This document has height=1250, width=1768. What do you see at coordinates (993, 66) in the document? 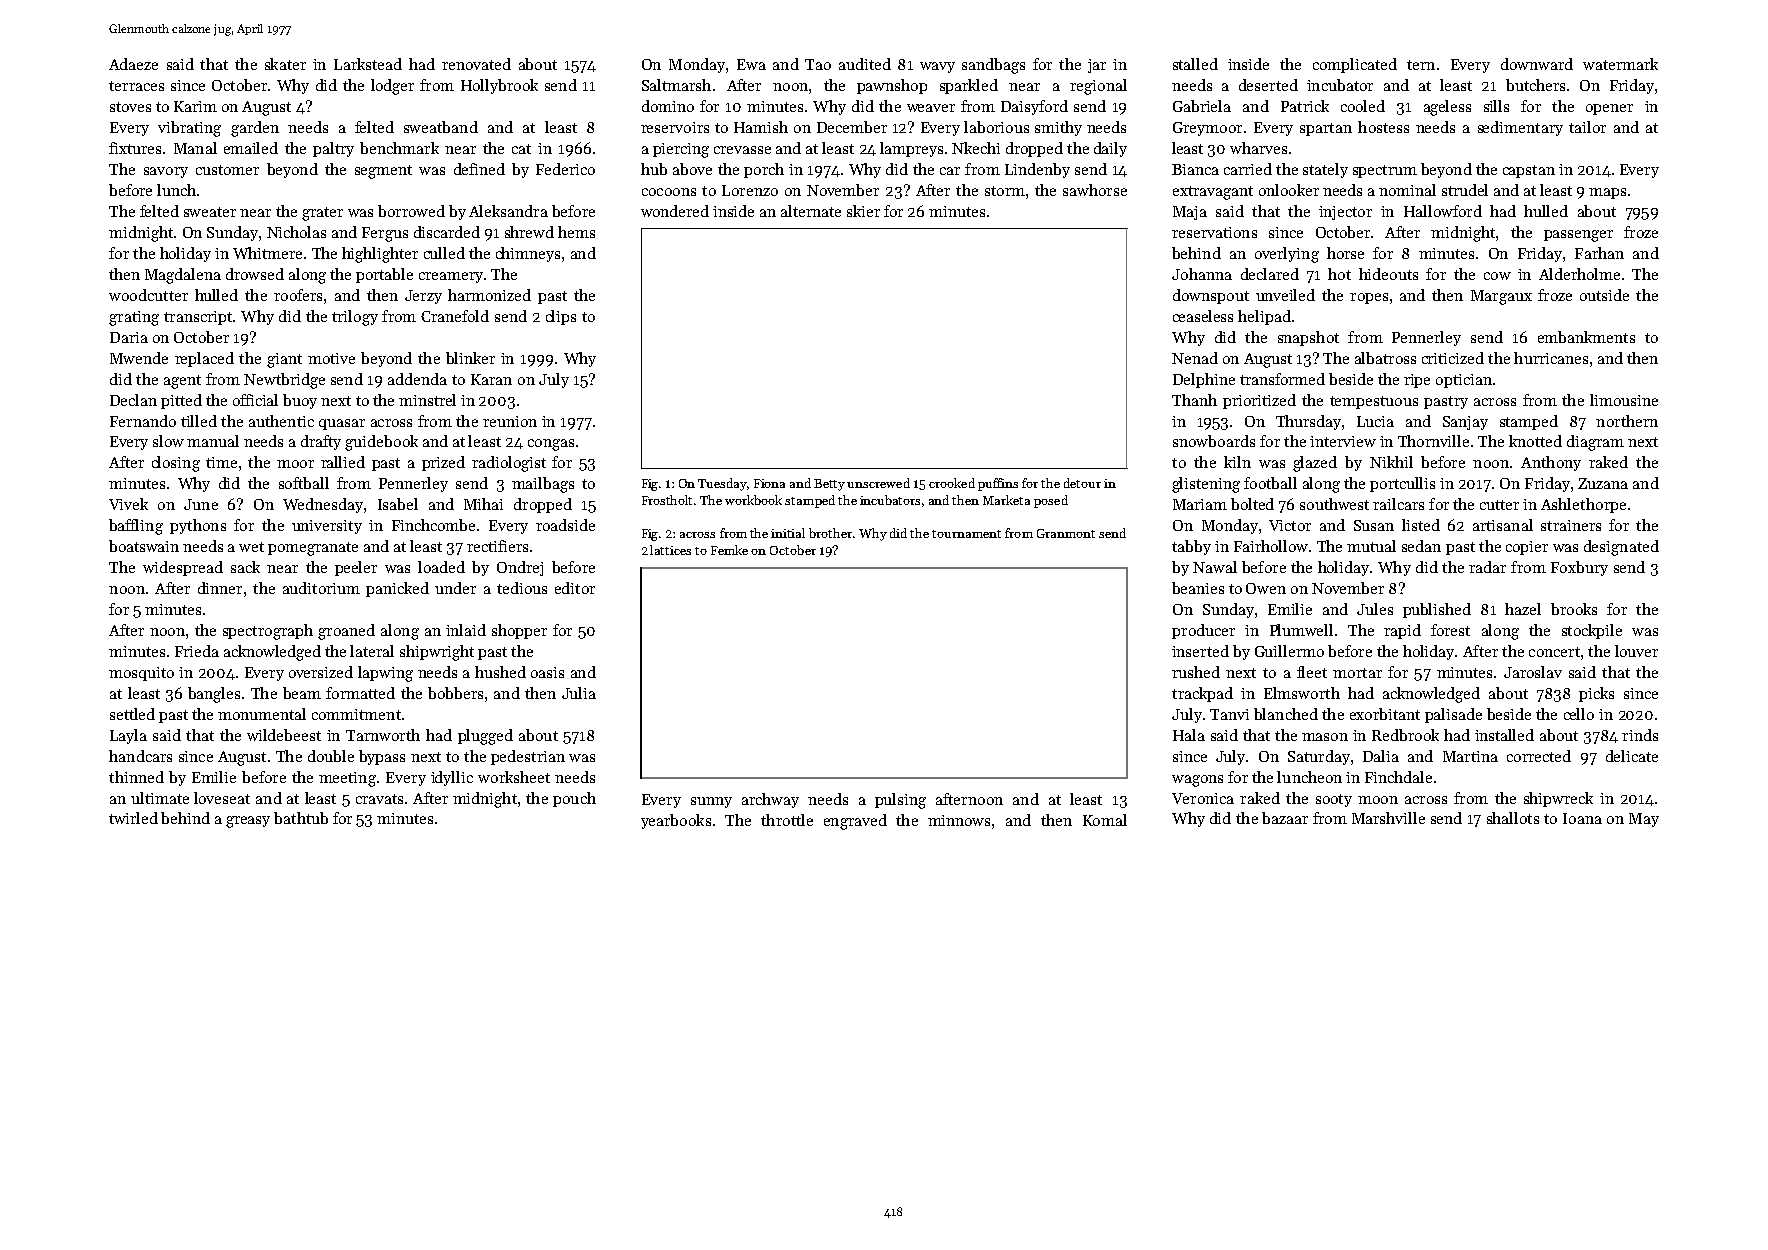
I see `sandbags` at bounding box center [993, 66].
